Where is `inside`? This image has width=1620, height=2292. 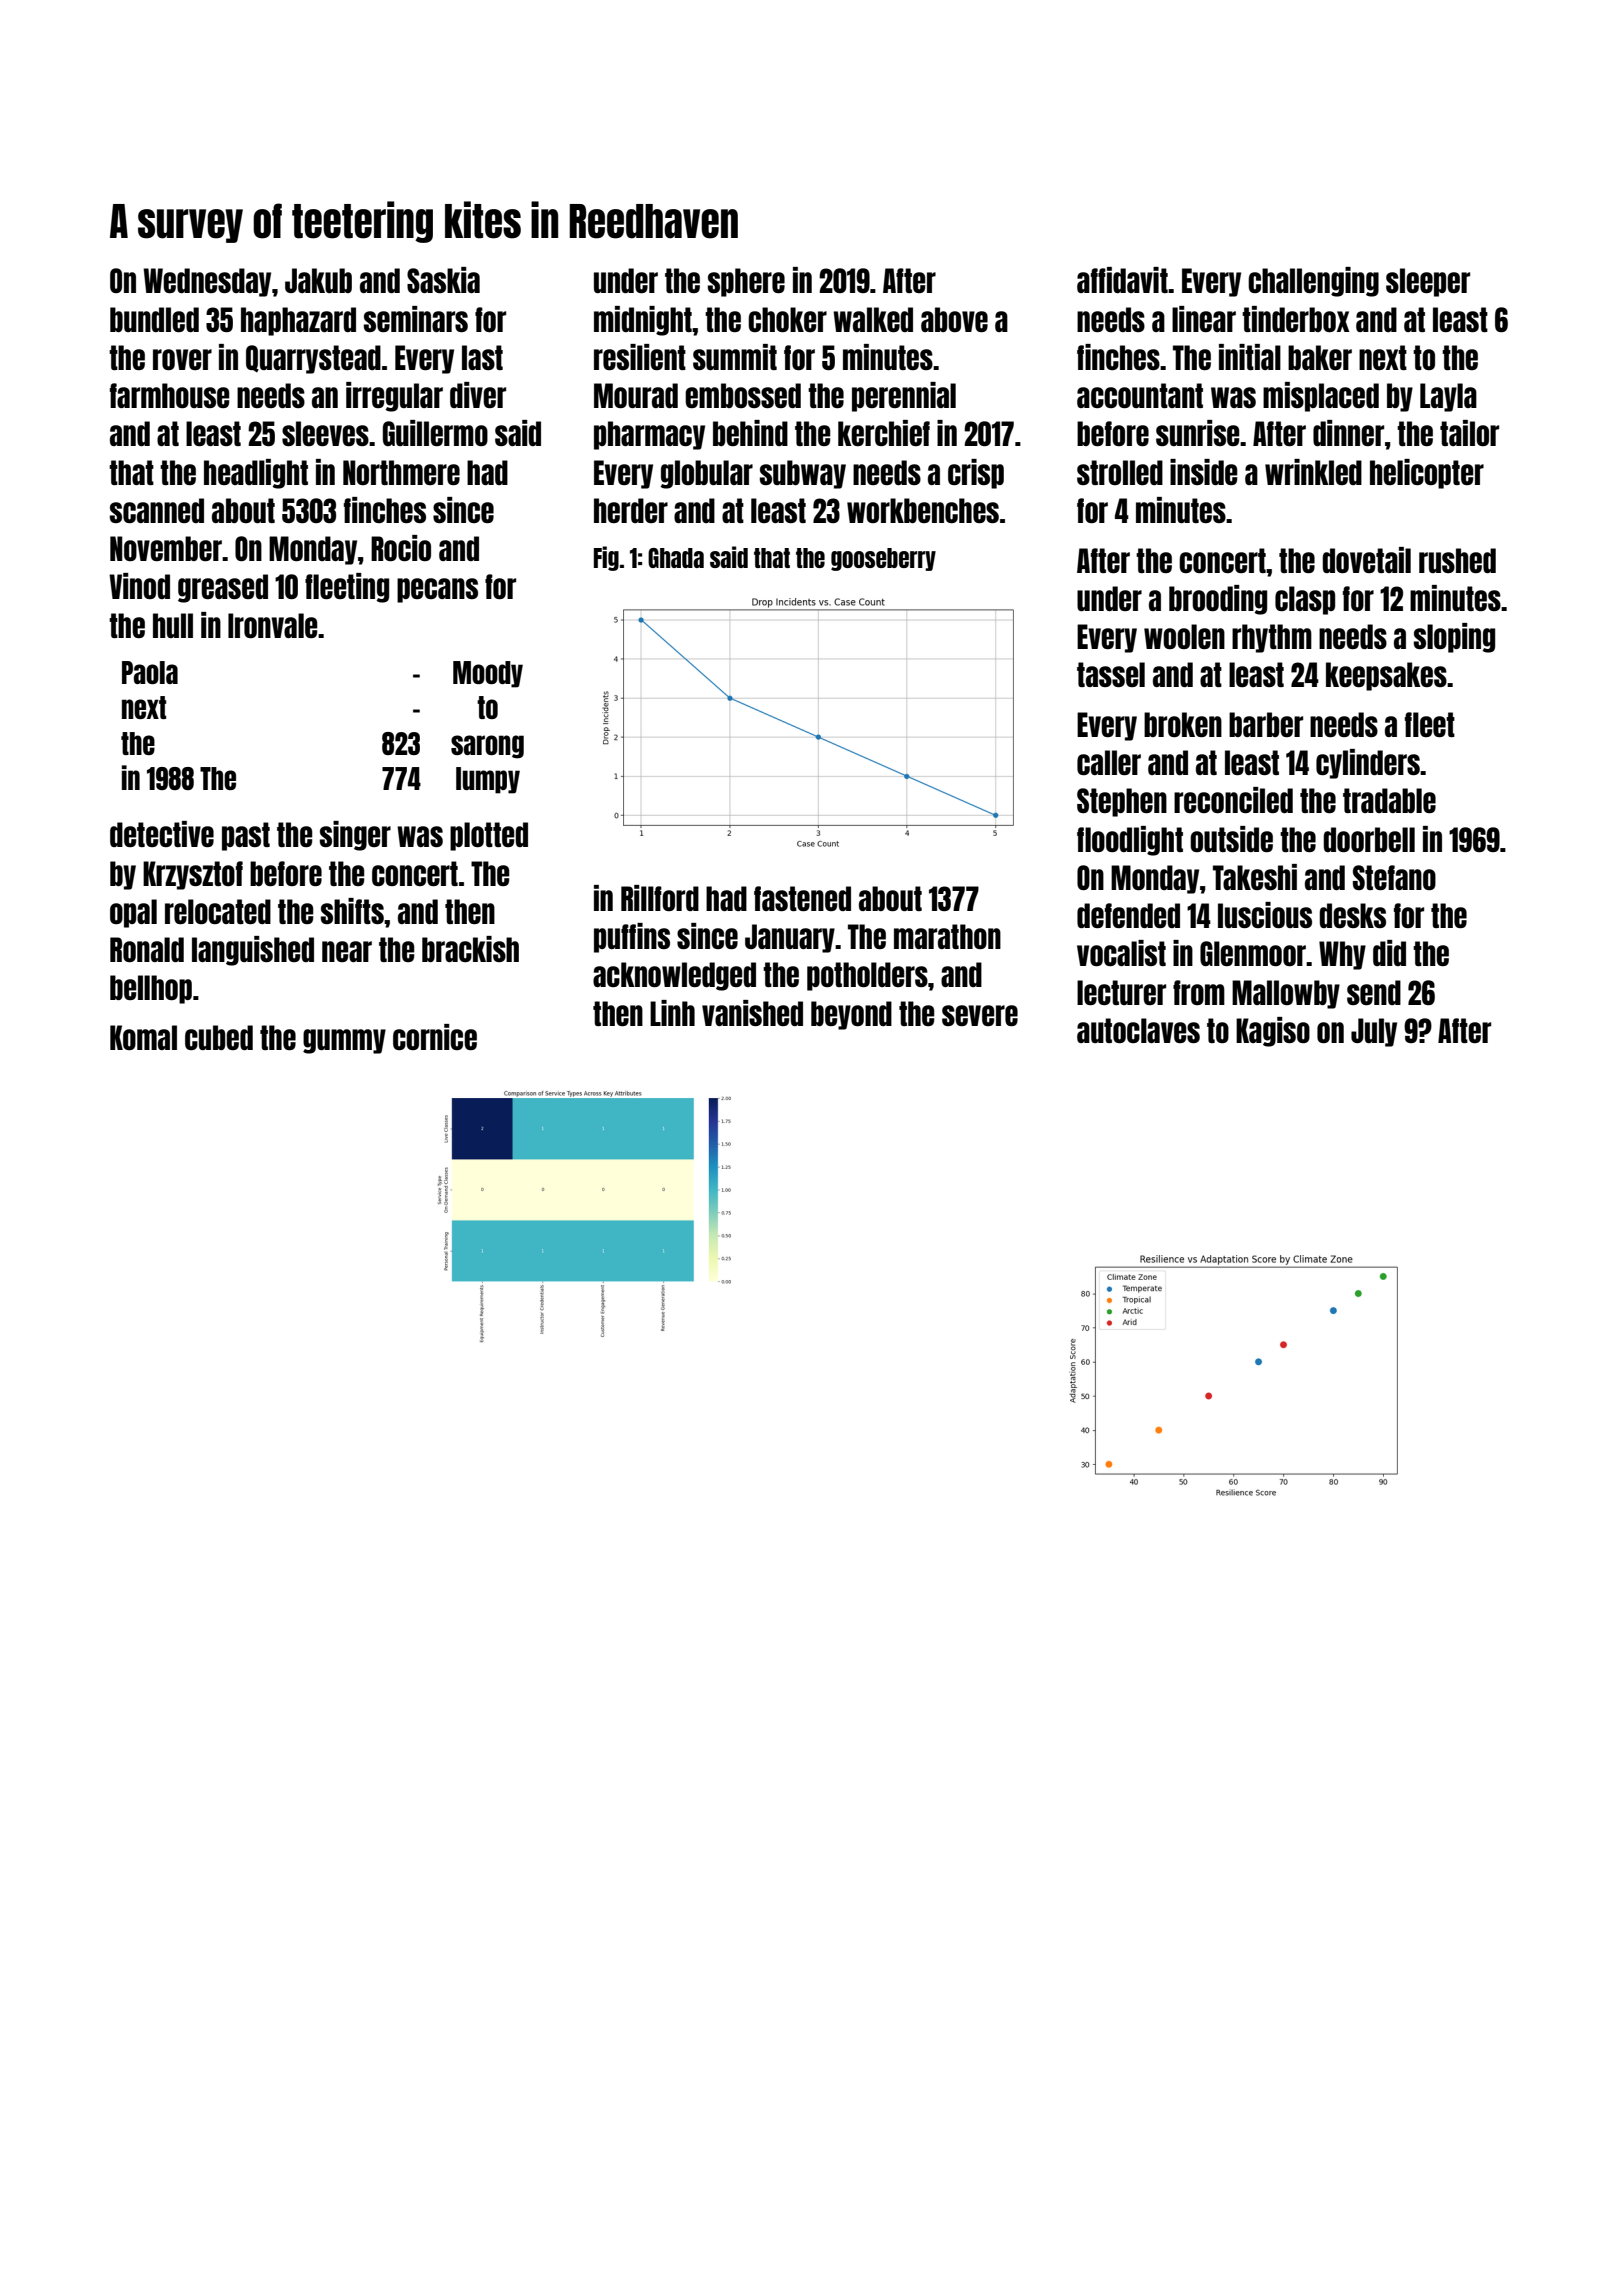 inside is located at coordinates (1204, 472).
